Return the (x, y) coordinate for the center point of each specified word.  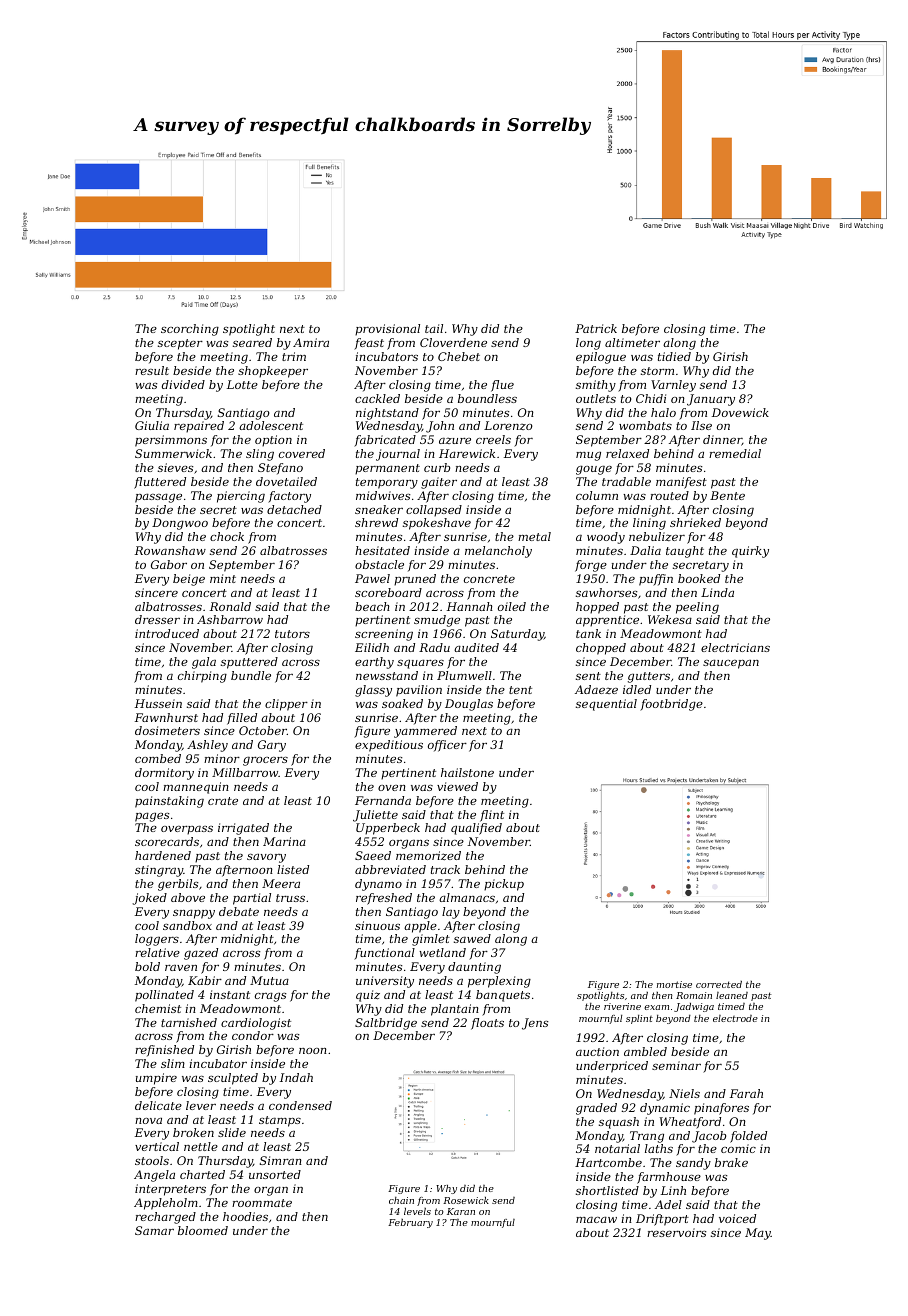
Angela (154, 1176)
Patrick (596, 328)
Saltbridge (386, 1024)
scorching (190, 330)
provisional (387, 330)
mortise (674, 984)
